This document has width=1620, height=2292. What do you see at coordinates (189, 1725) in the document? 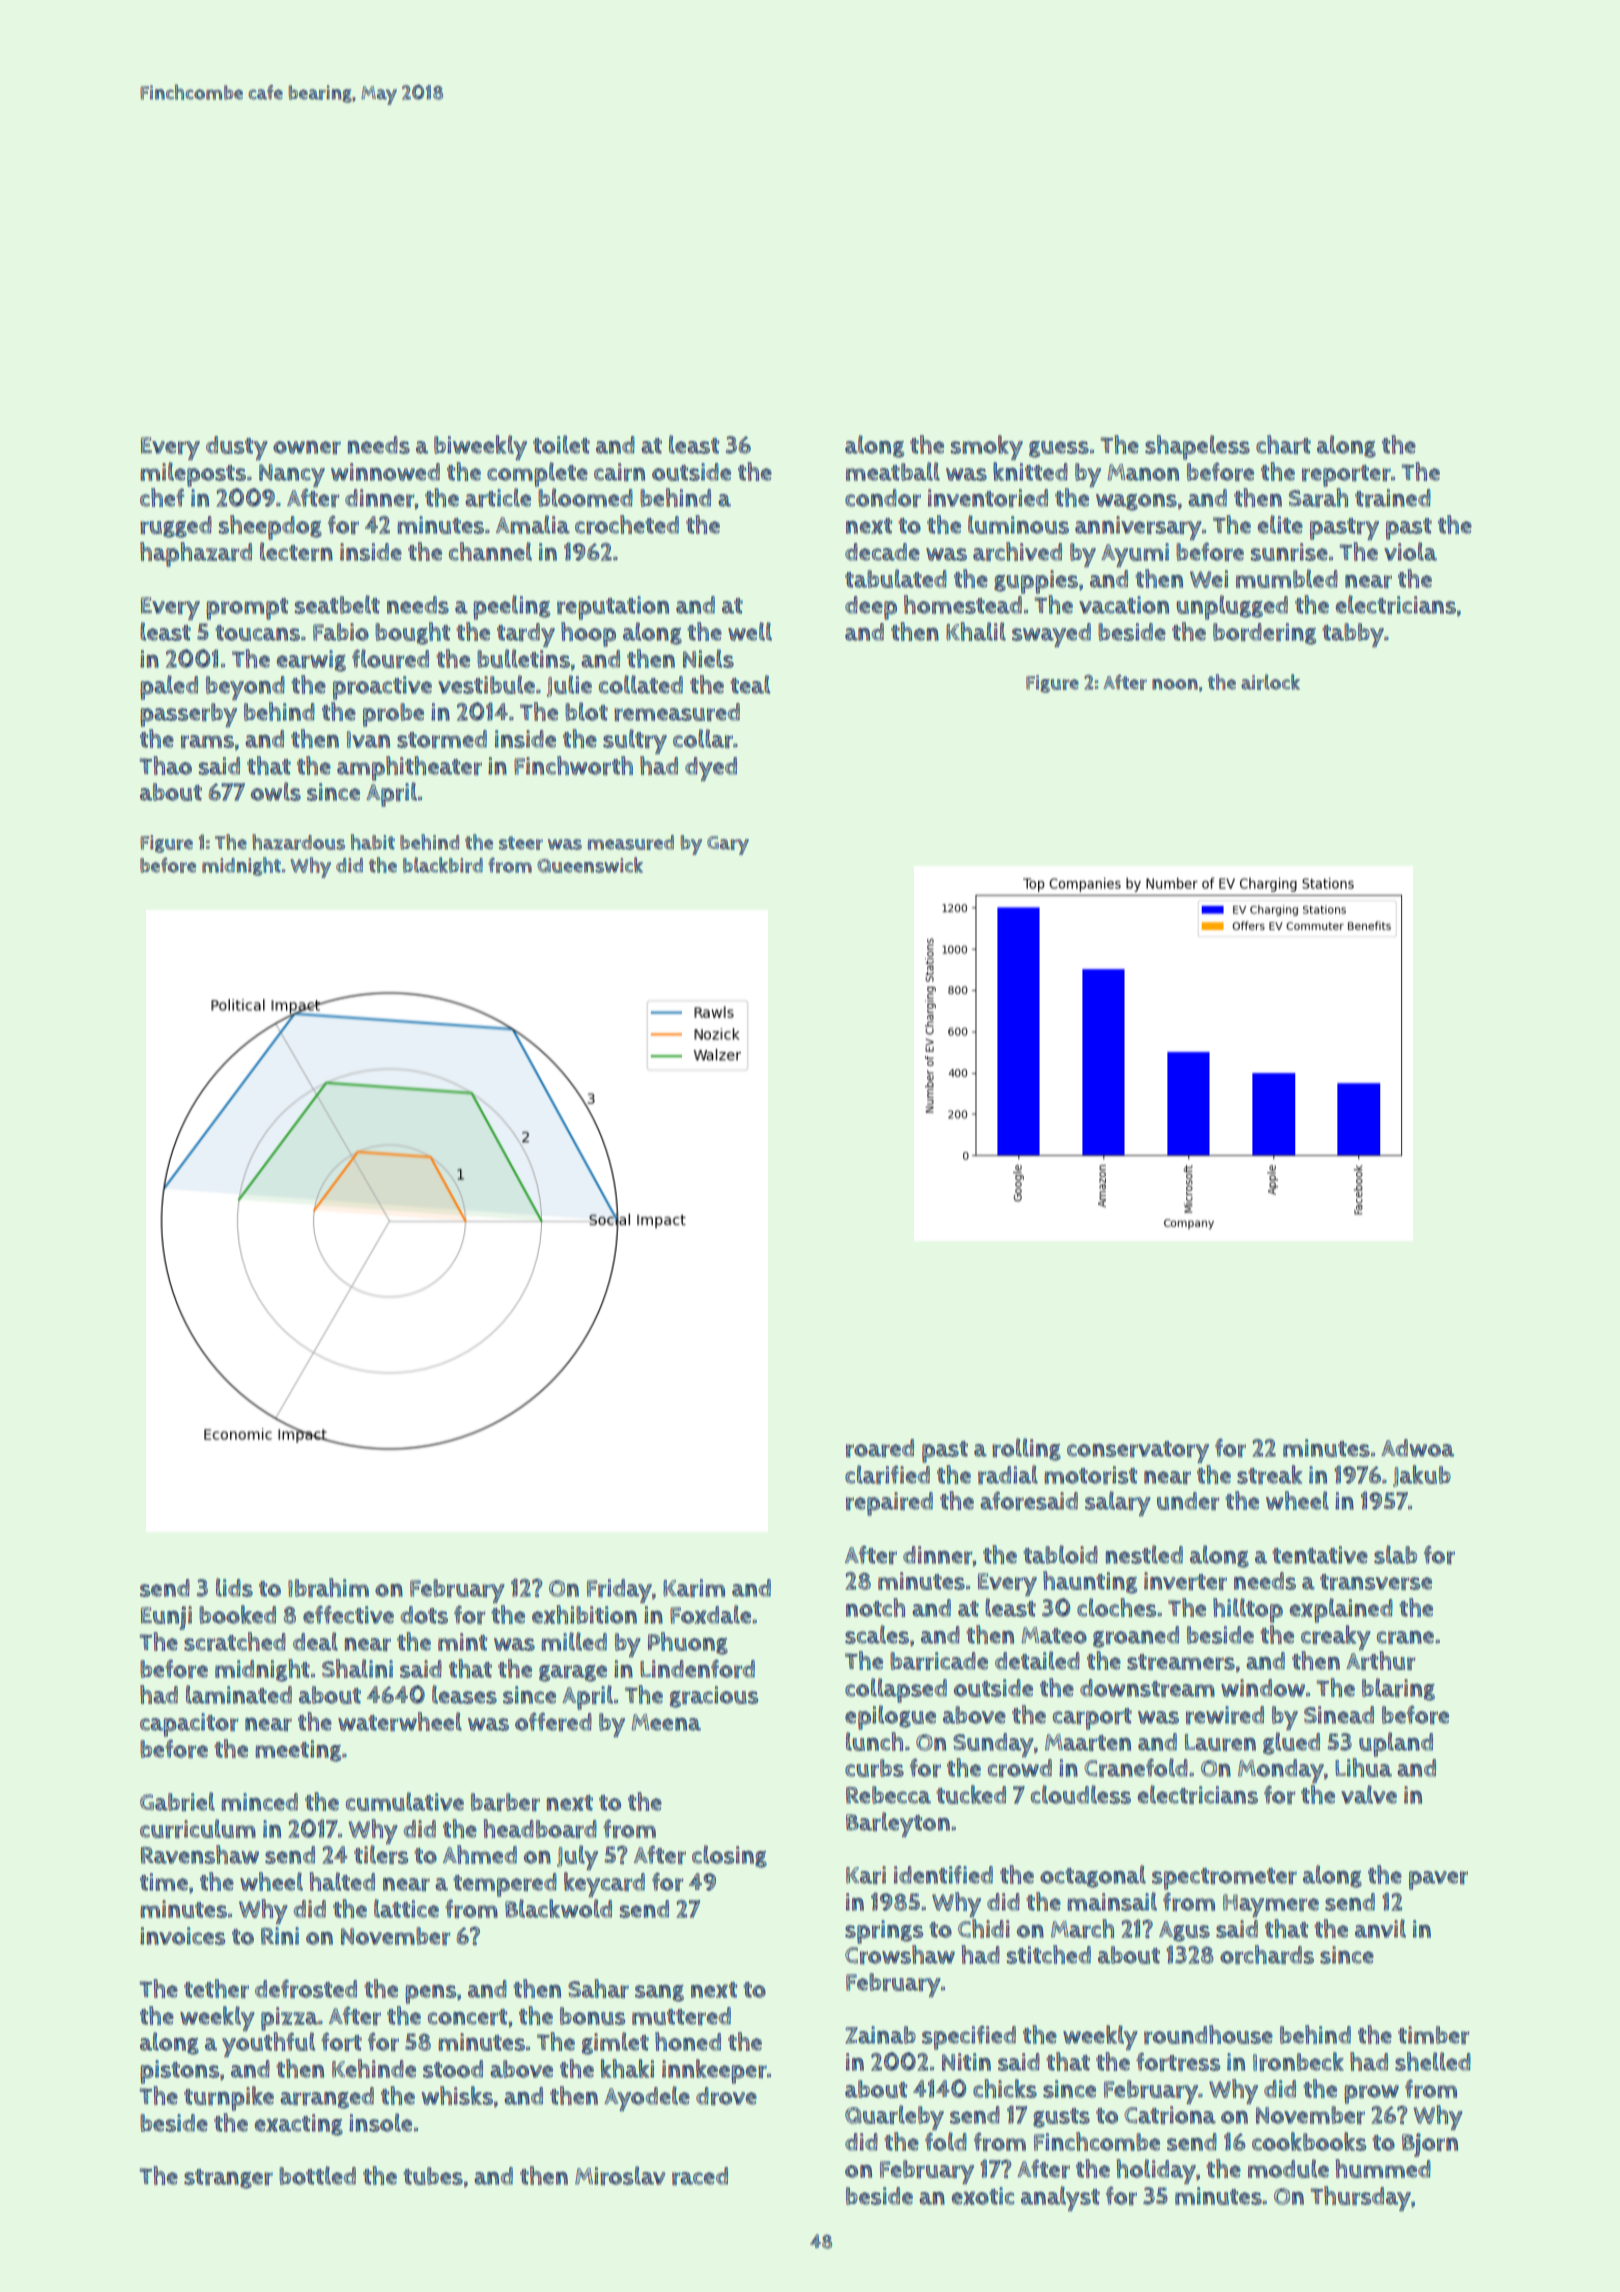
I see `capacitor` at bounding box center [189, 1725].
